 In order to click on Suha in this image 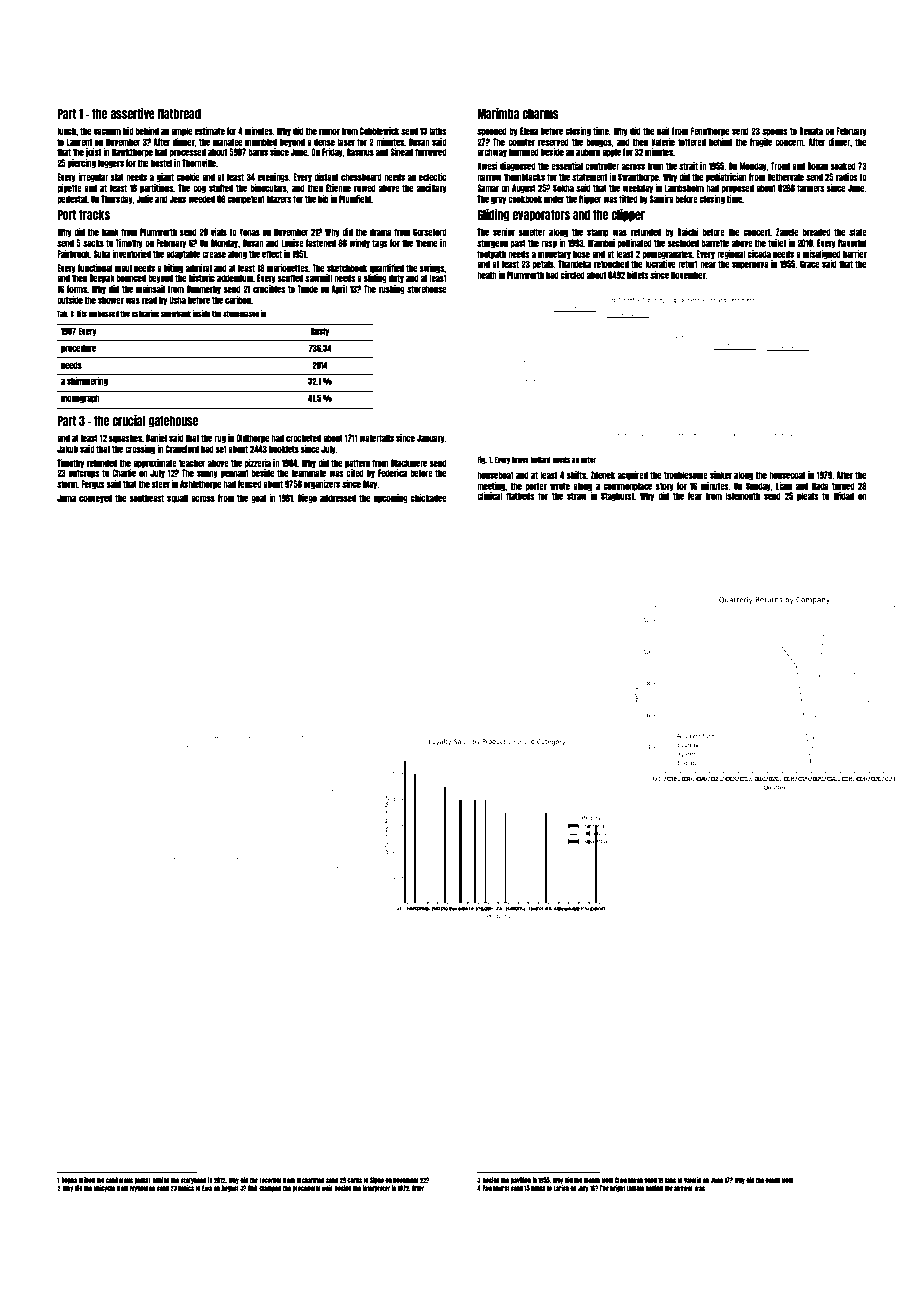, I will do `click(102, 254)`.
